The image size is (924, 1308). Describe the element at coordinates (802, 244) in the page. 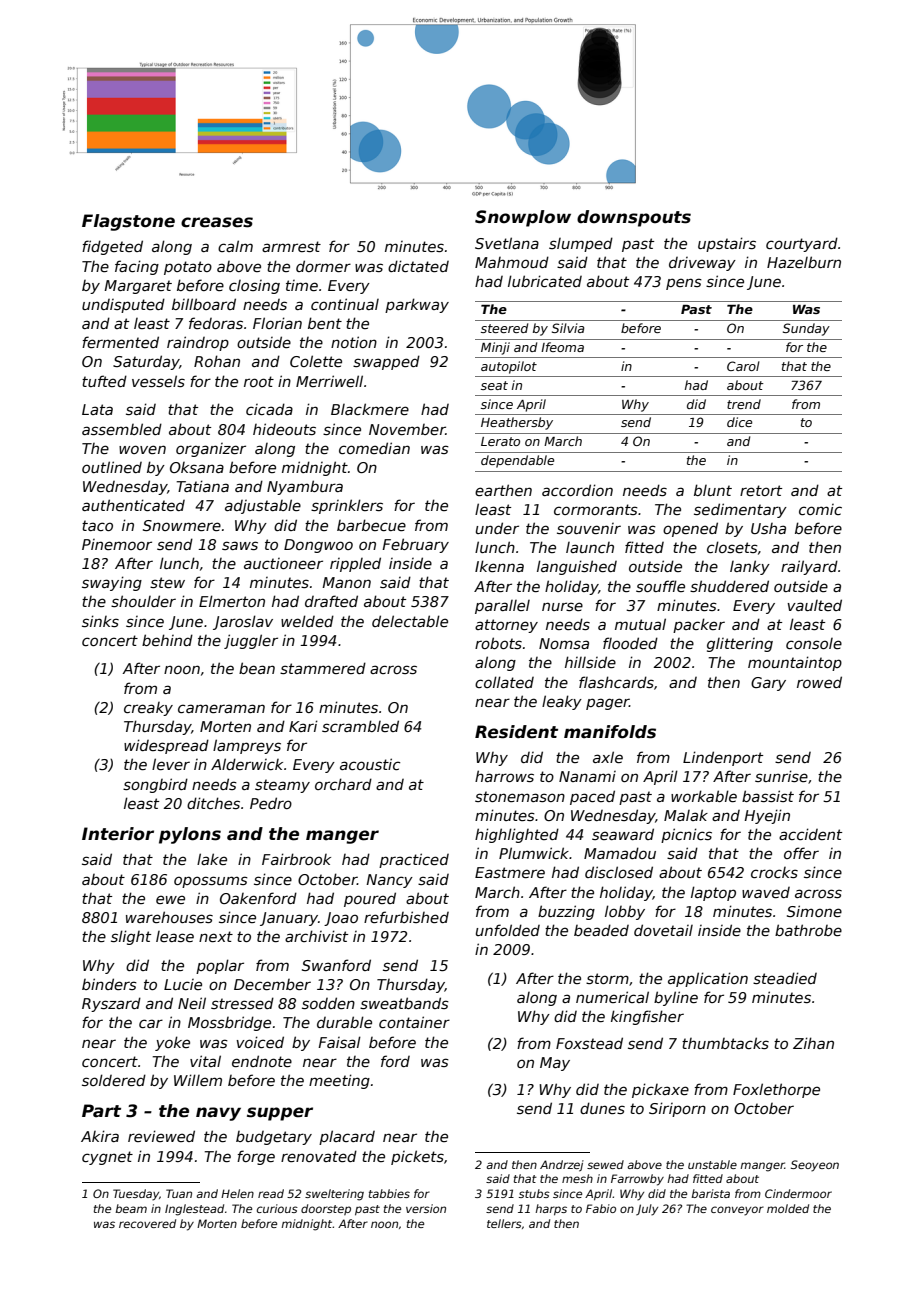

I see `courtyard` at that location.
